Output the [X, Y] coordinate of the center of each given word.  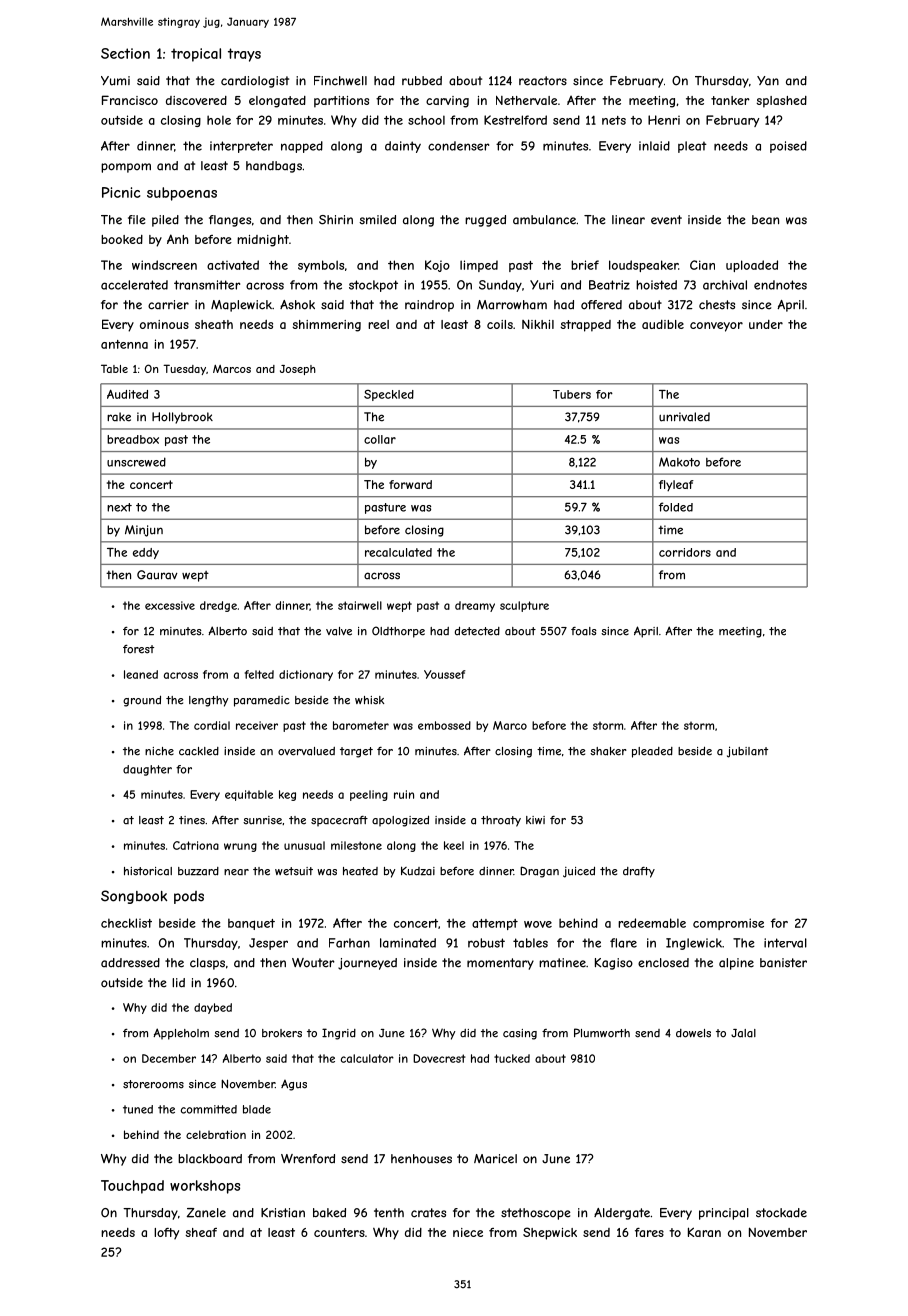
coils [500, 324]
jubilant [747, 752]
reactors [543, 81]
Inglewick [694, 944]
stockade [781, 1213]
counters [339, 1232]
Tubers [572, 394]
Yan [768, 81]
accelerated [134, 285]
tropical [196, 55]
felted [259, 674]
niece [468, 1232]
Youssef [445, 674]
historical [148, 871]
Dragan [539, 872]
